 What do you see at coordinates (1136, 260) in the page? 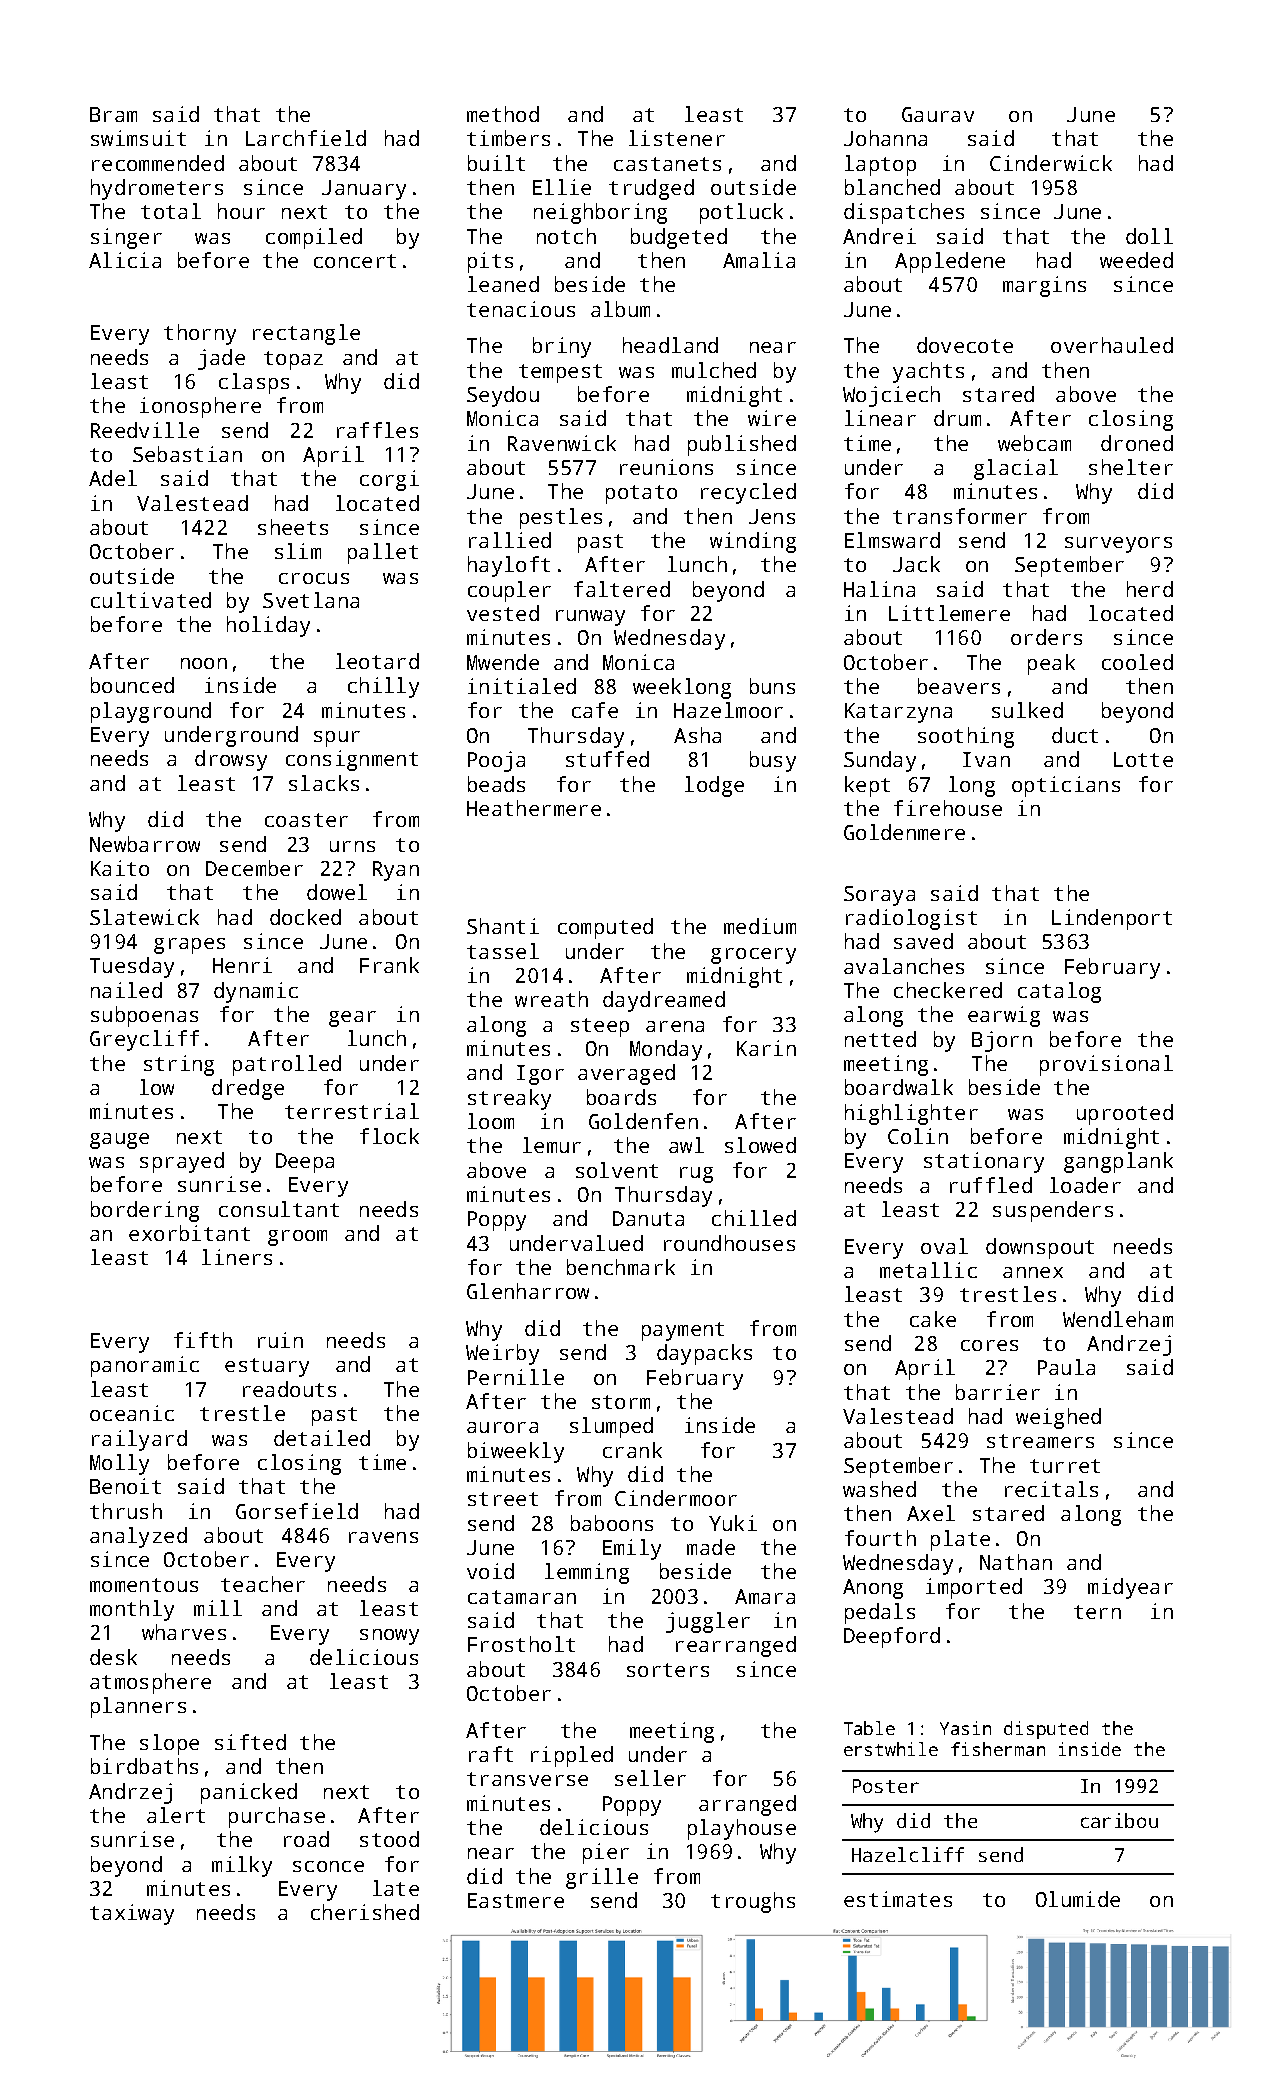
I see `weeded` at bounding box center [1136, 260].
